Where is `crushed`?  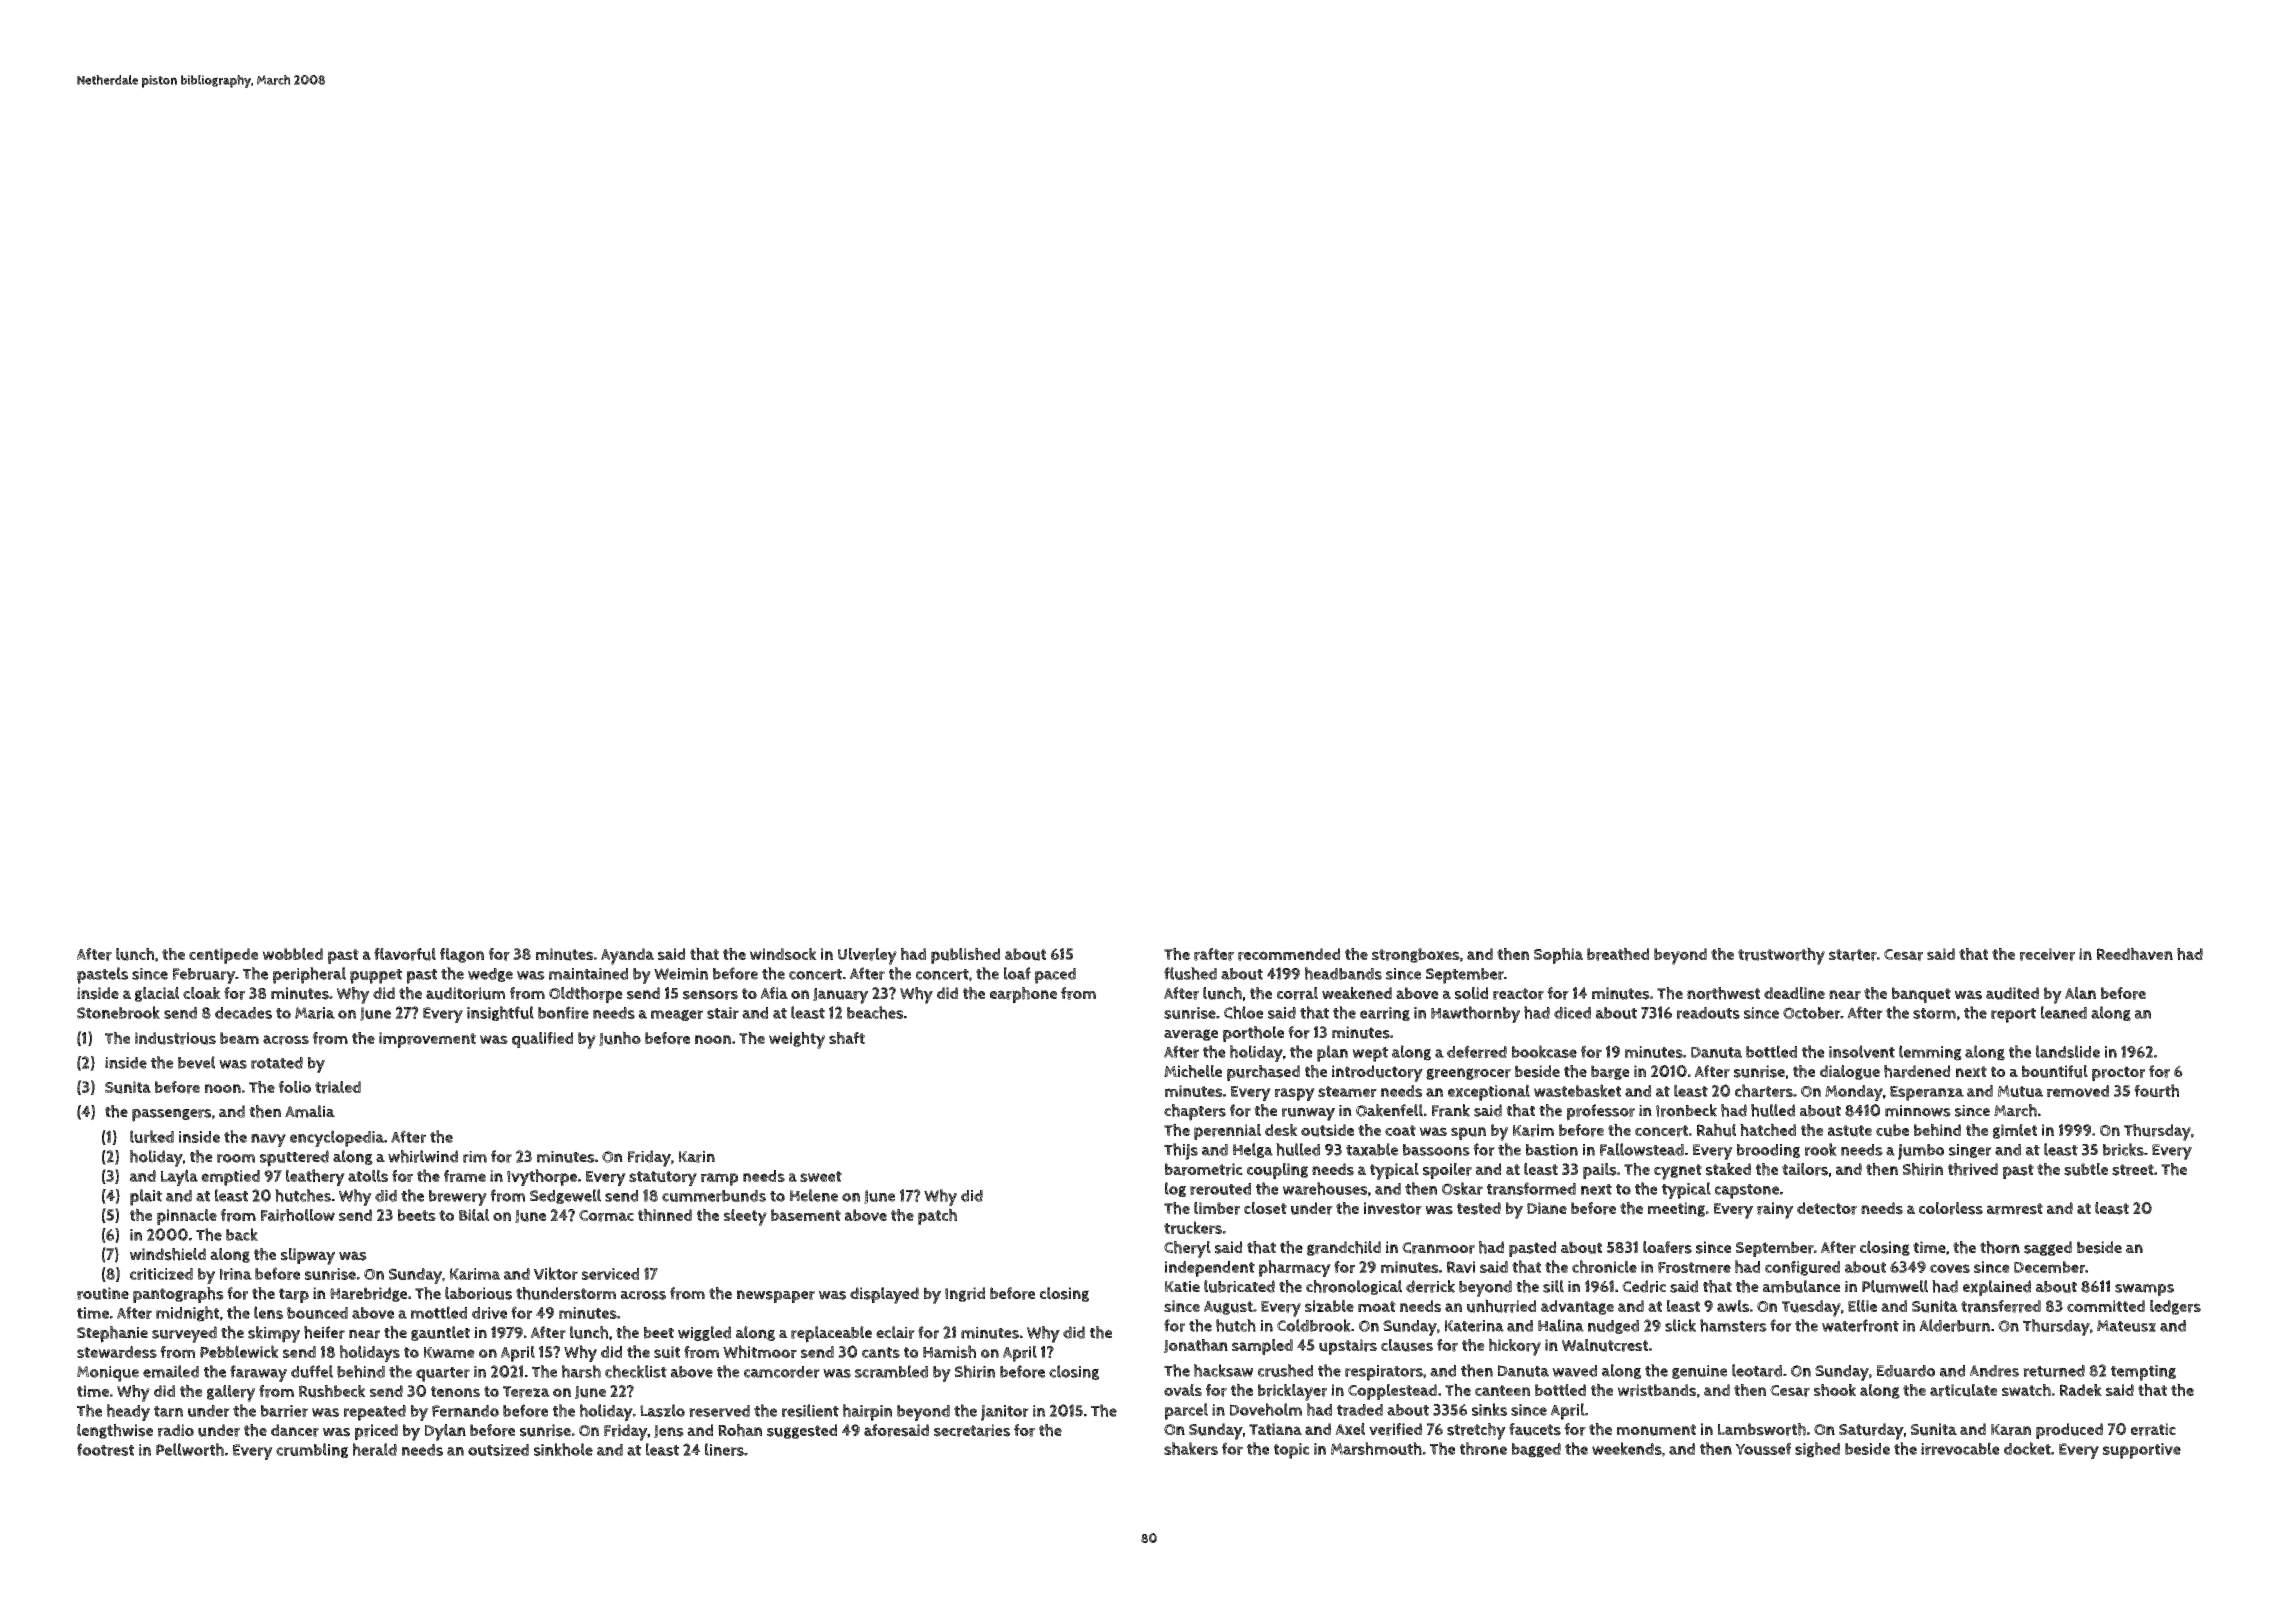
crushed is located at coordinates (1285, 1370).
